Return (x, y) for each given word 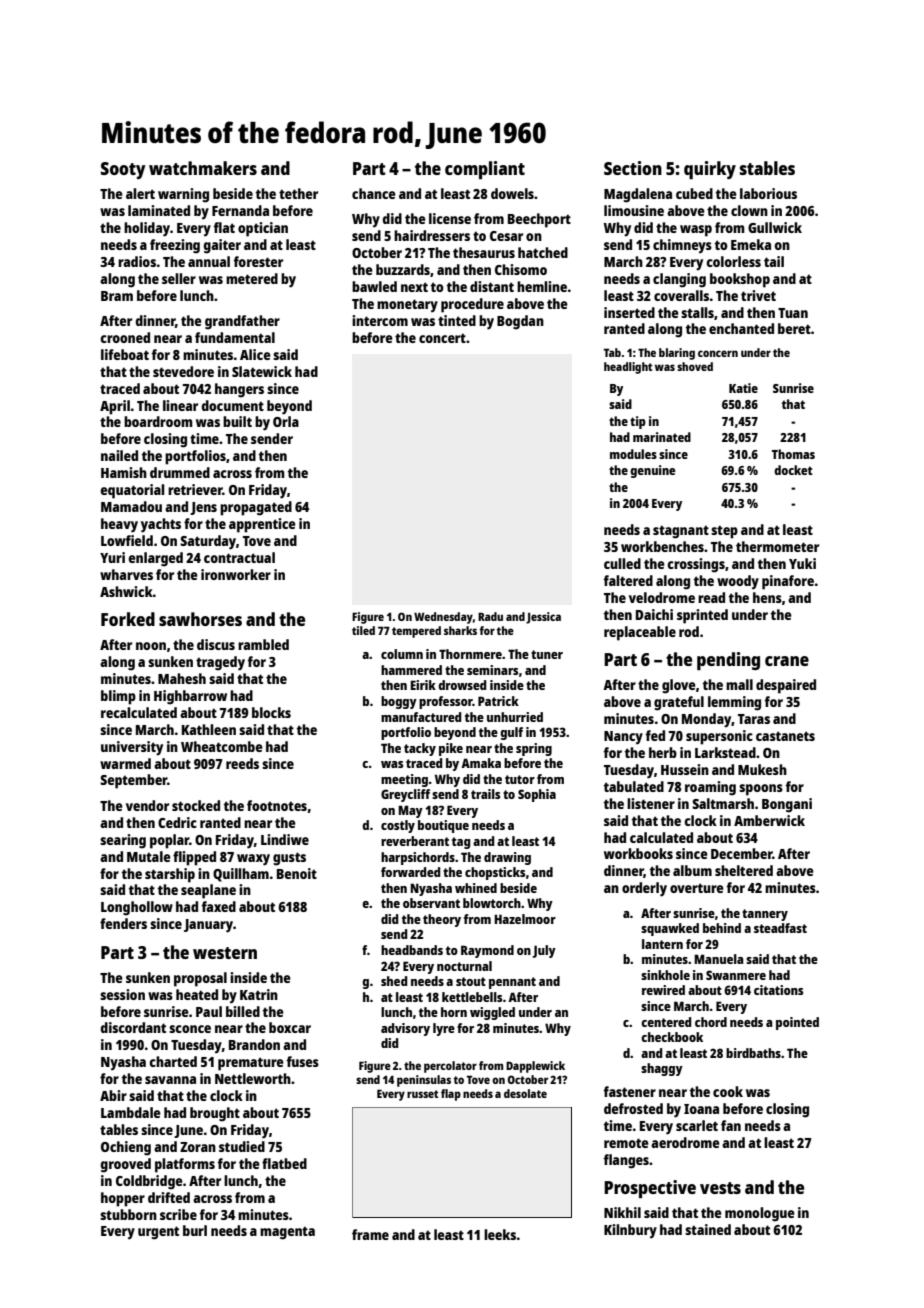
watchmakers (203, 168)
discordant (133, 1027)
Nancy (623, 738)
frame (370, 1234)
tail (774, 261)
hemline (542, 286)
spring (534, 749)
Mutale (149, 856)
